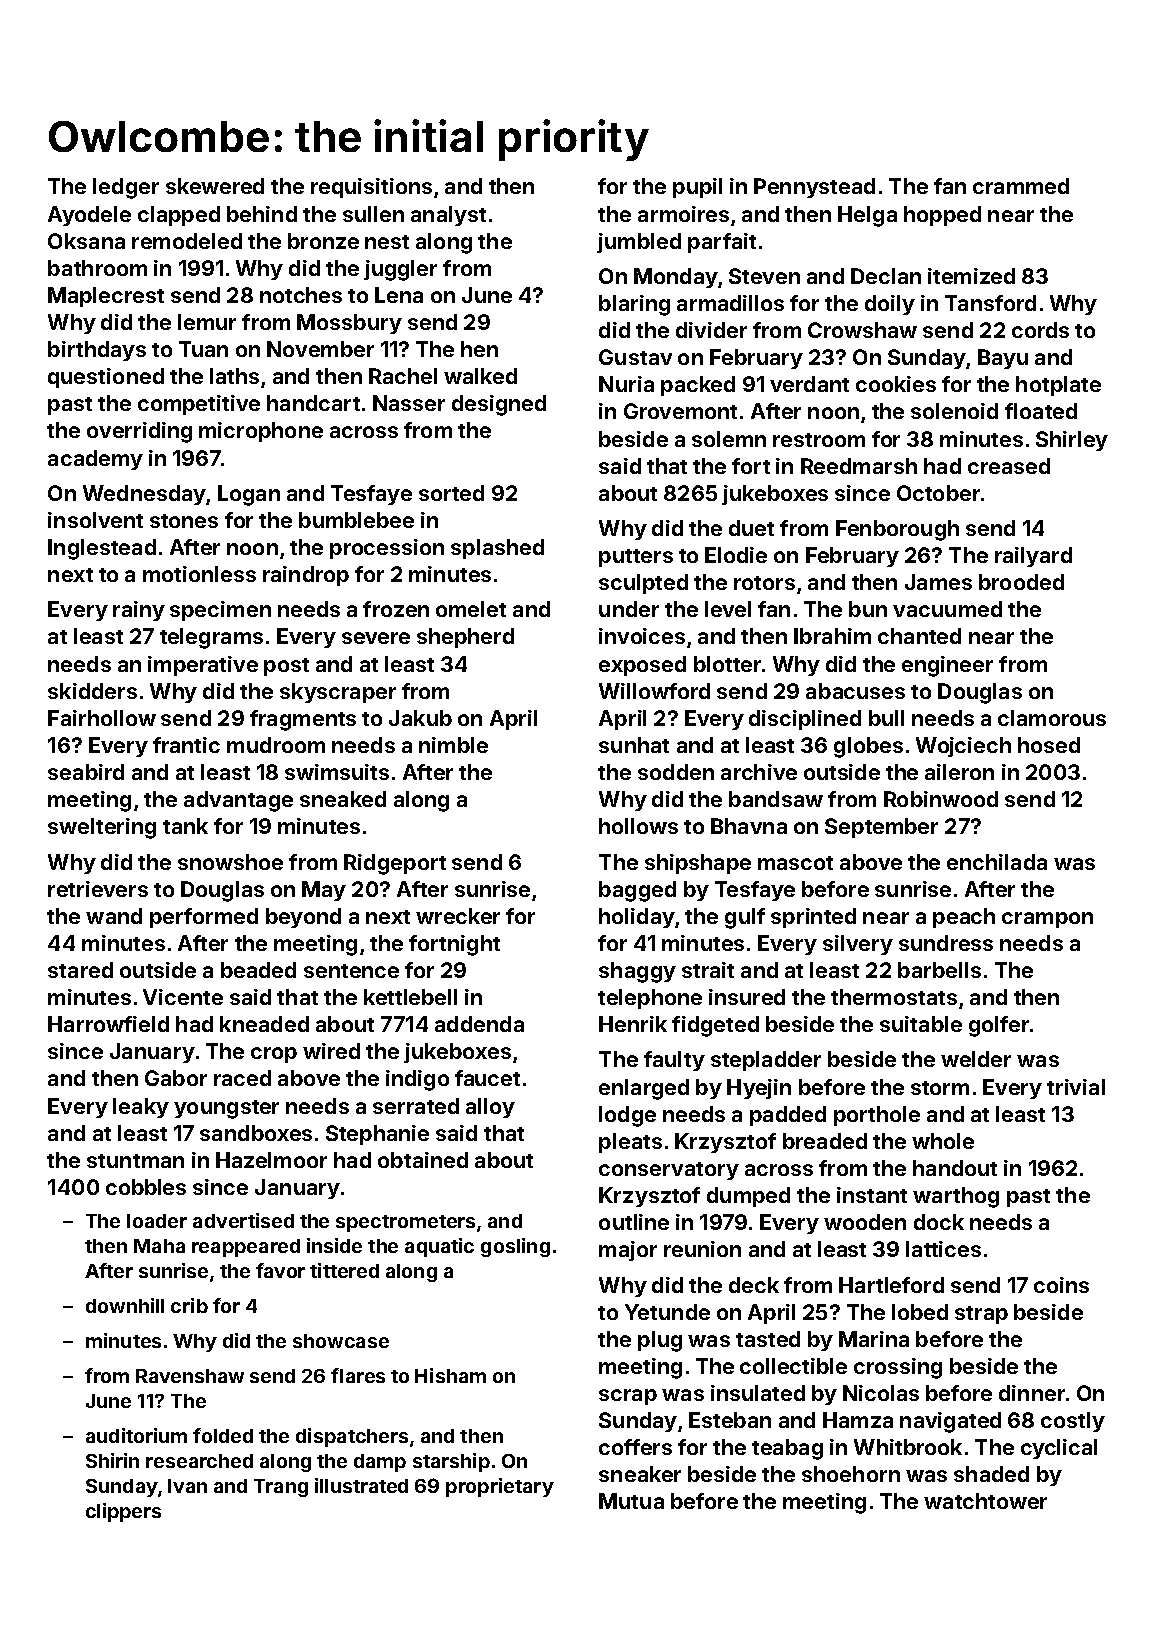 The width and height of the screenshot is (1156, 1634). What do you see at coordinates (97, 351) in the screenshot?
I see `birthdays` at bounding box center [97, 351].
